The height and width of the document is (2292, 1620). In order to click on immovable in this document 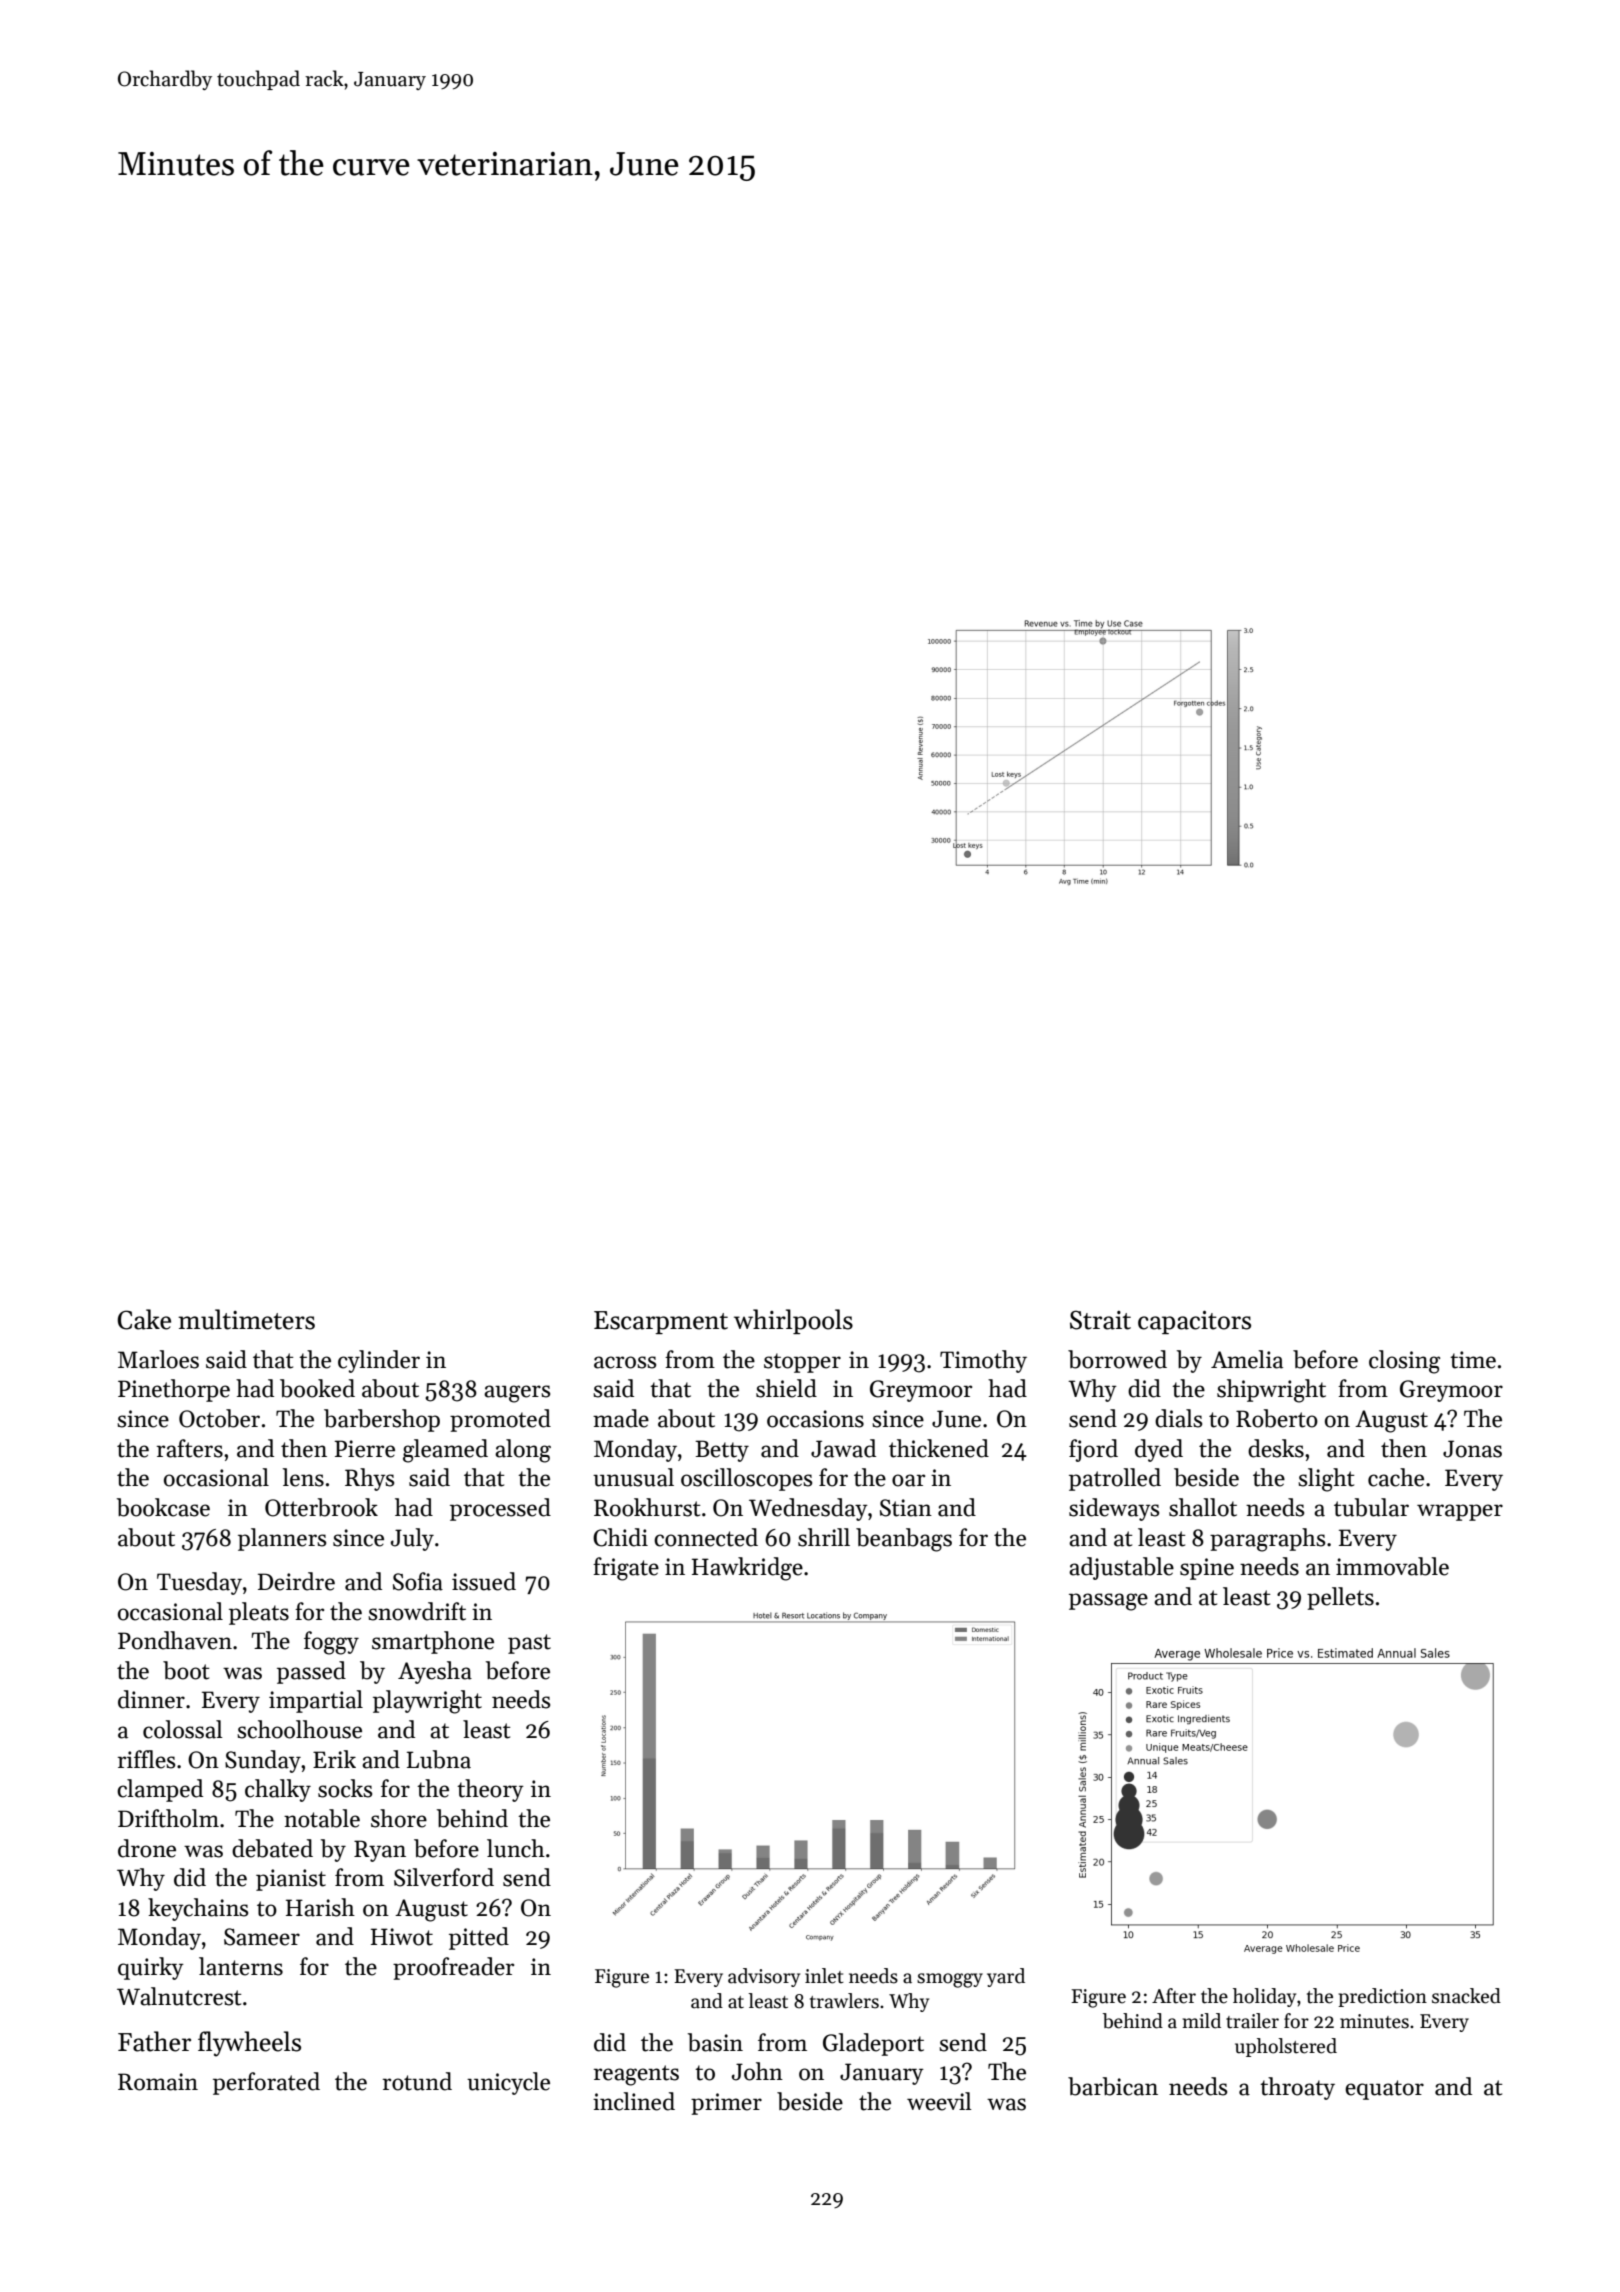, I will do `click(1392, 1566)`.
